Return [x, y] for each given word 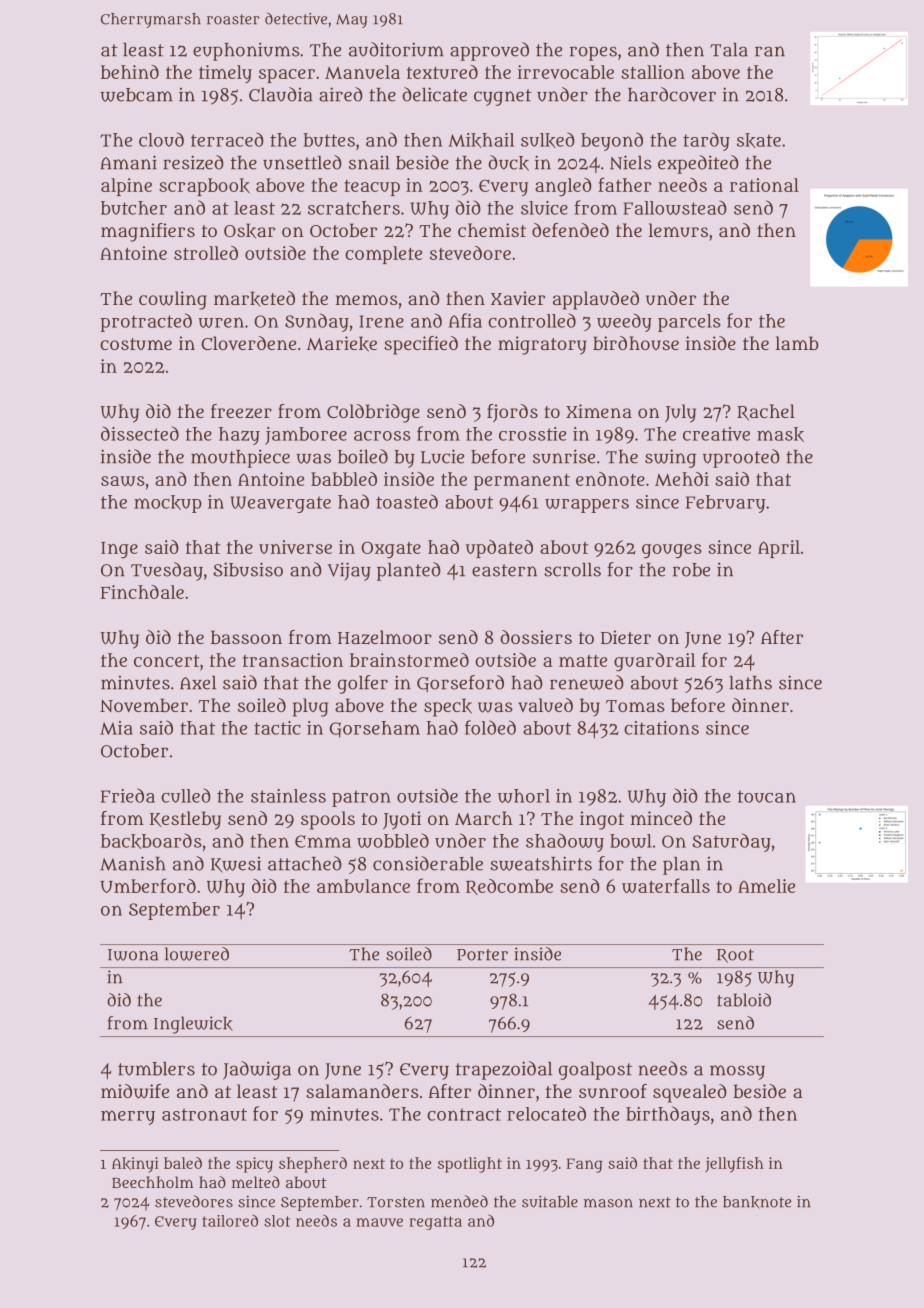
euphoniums [246, 51]
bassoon [246, 637]
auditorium [396, 49]
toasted [407, 501]
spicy [254, 1165]
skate [759, 140]
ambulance [363, 886]
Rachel [766, 412]
